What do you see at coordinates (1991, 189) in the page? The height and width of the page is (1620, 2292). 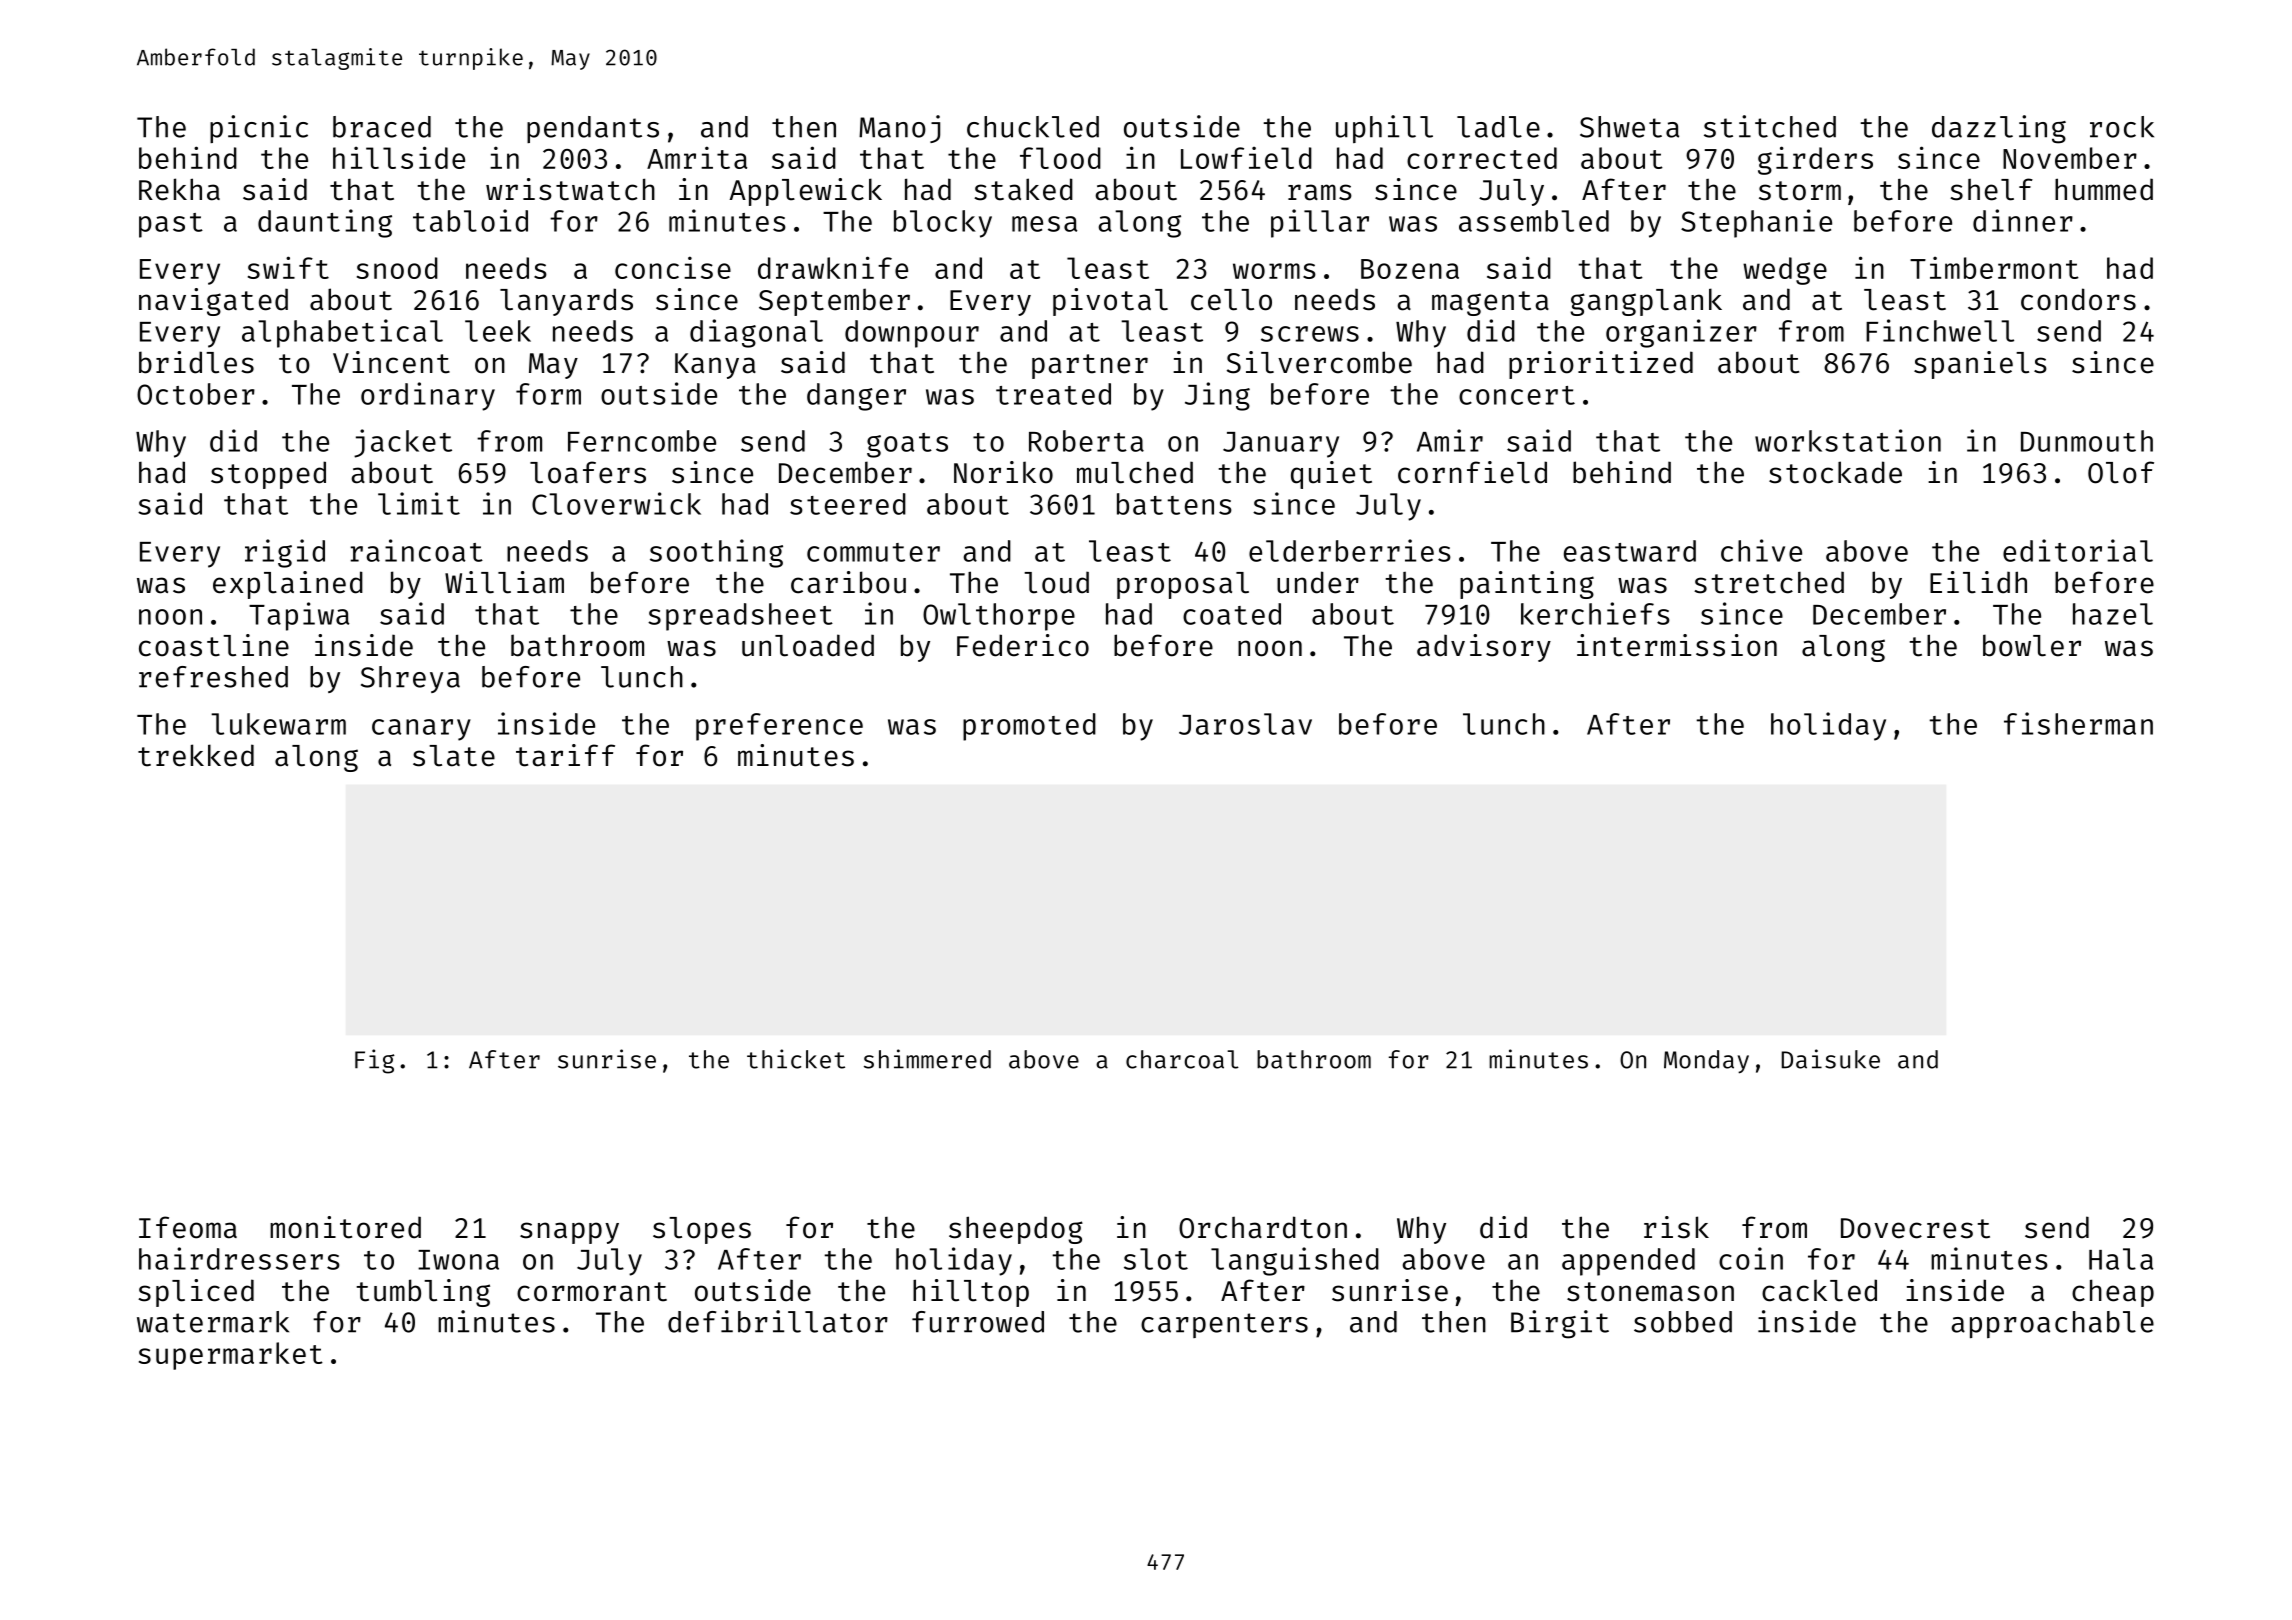 I see `shelf` at bounding box center [1991, 189].
